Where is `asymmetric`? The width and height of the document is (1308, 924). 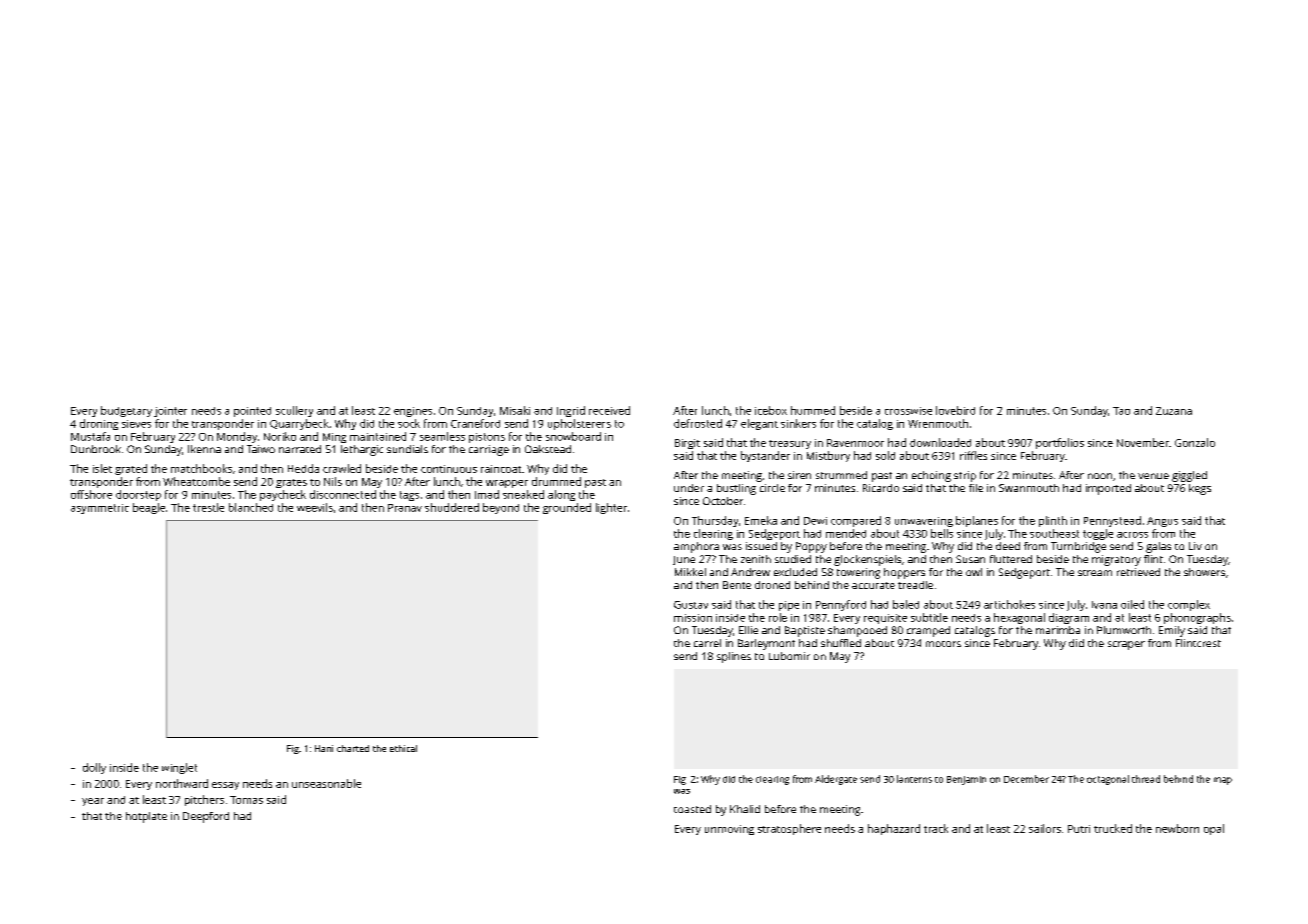
asymmetric is located at coordinates (100, 509).
